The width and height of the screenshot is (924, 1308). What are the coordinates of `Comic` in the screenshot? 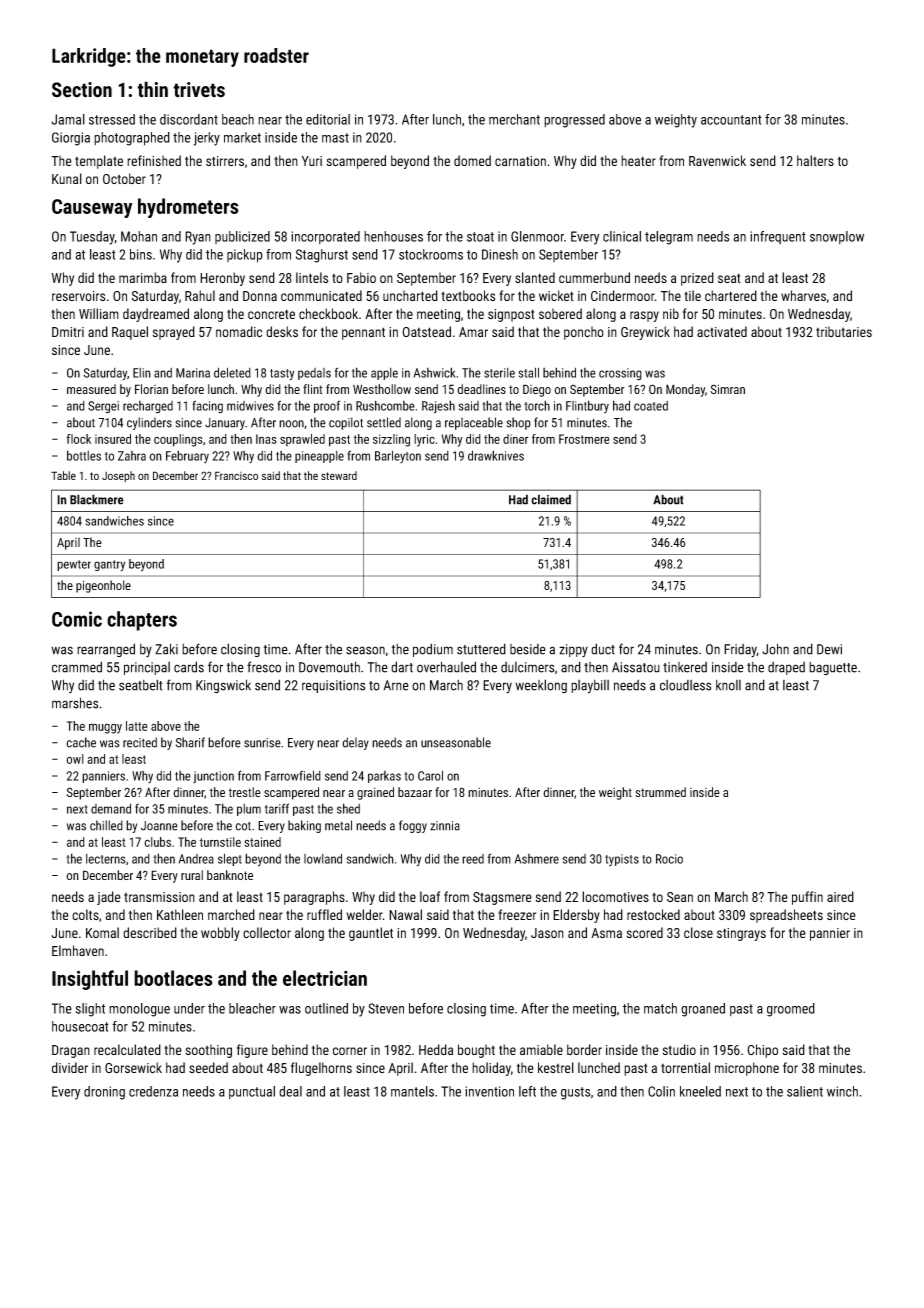 It's located at (77, 619).
